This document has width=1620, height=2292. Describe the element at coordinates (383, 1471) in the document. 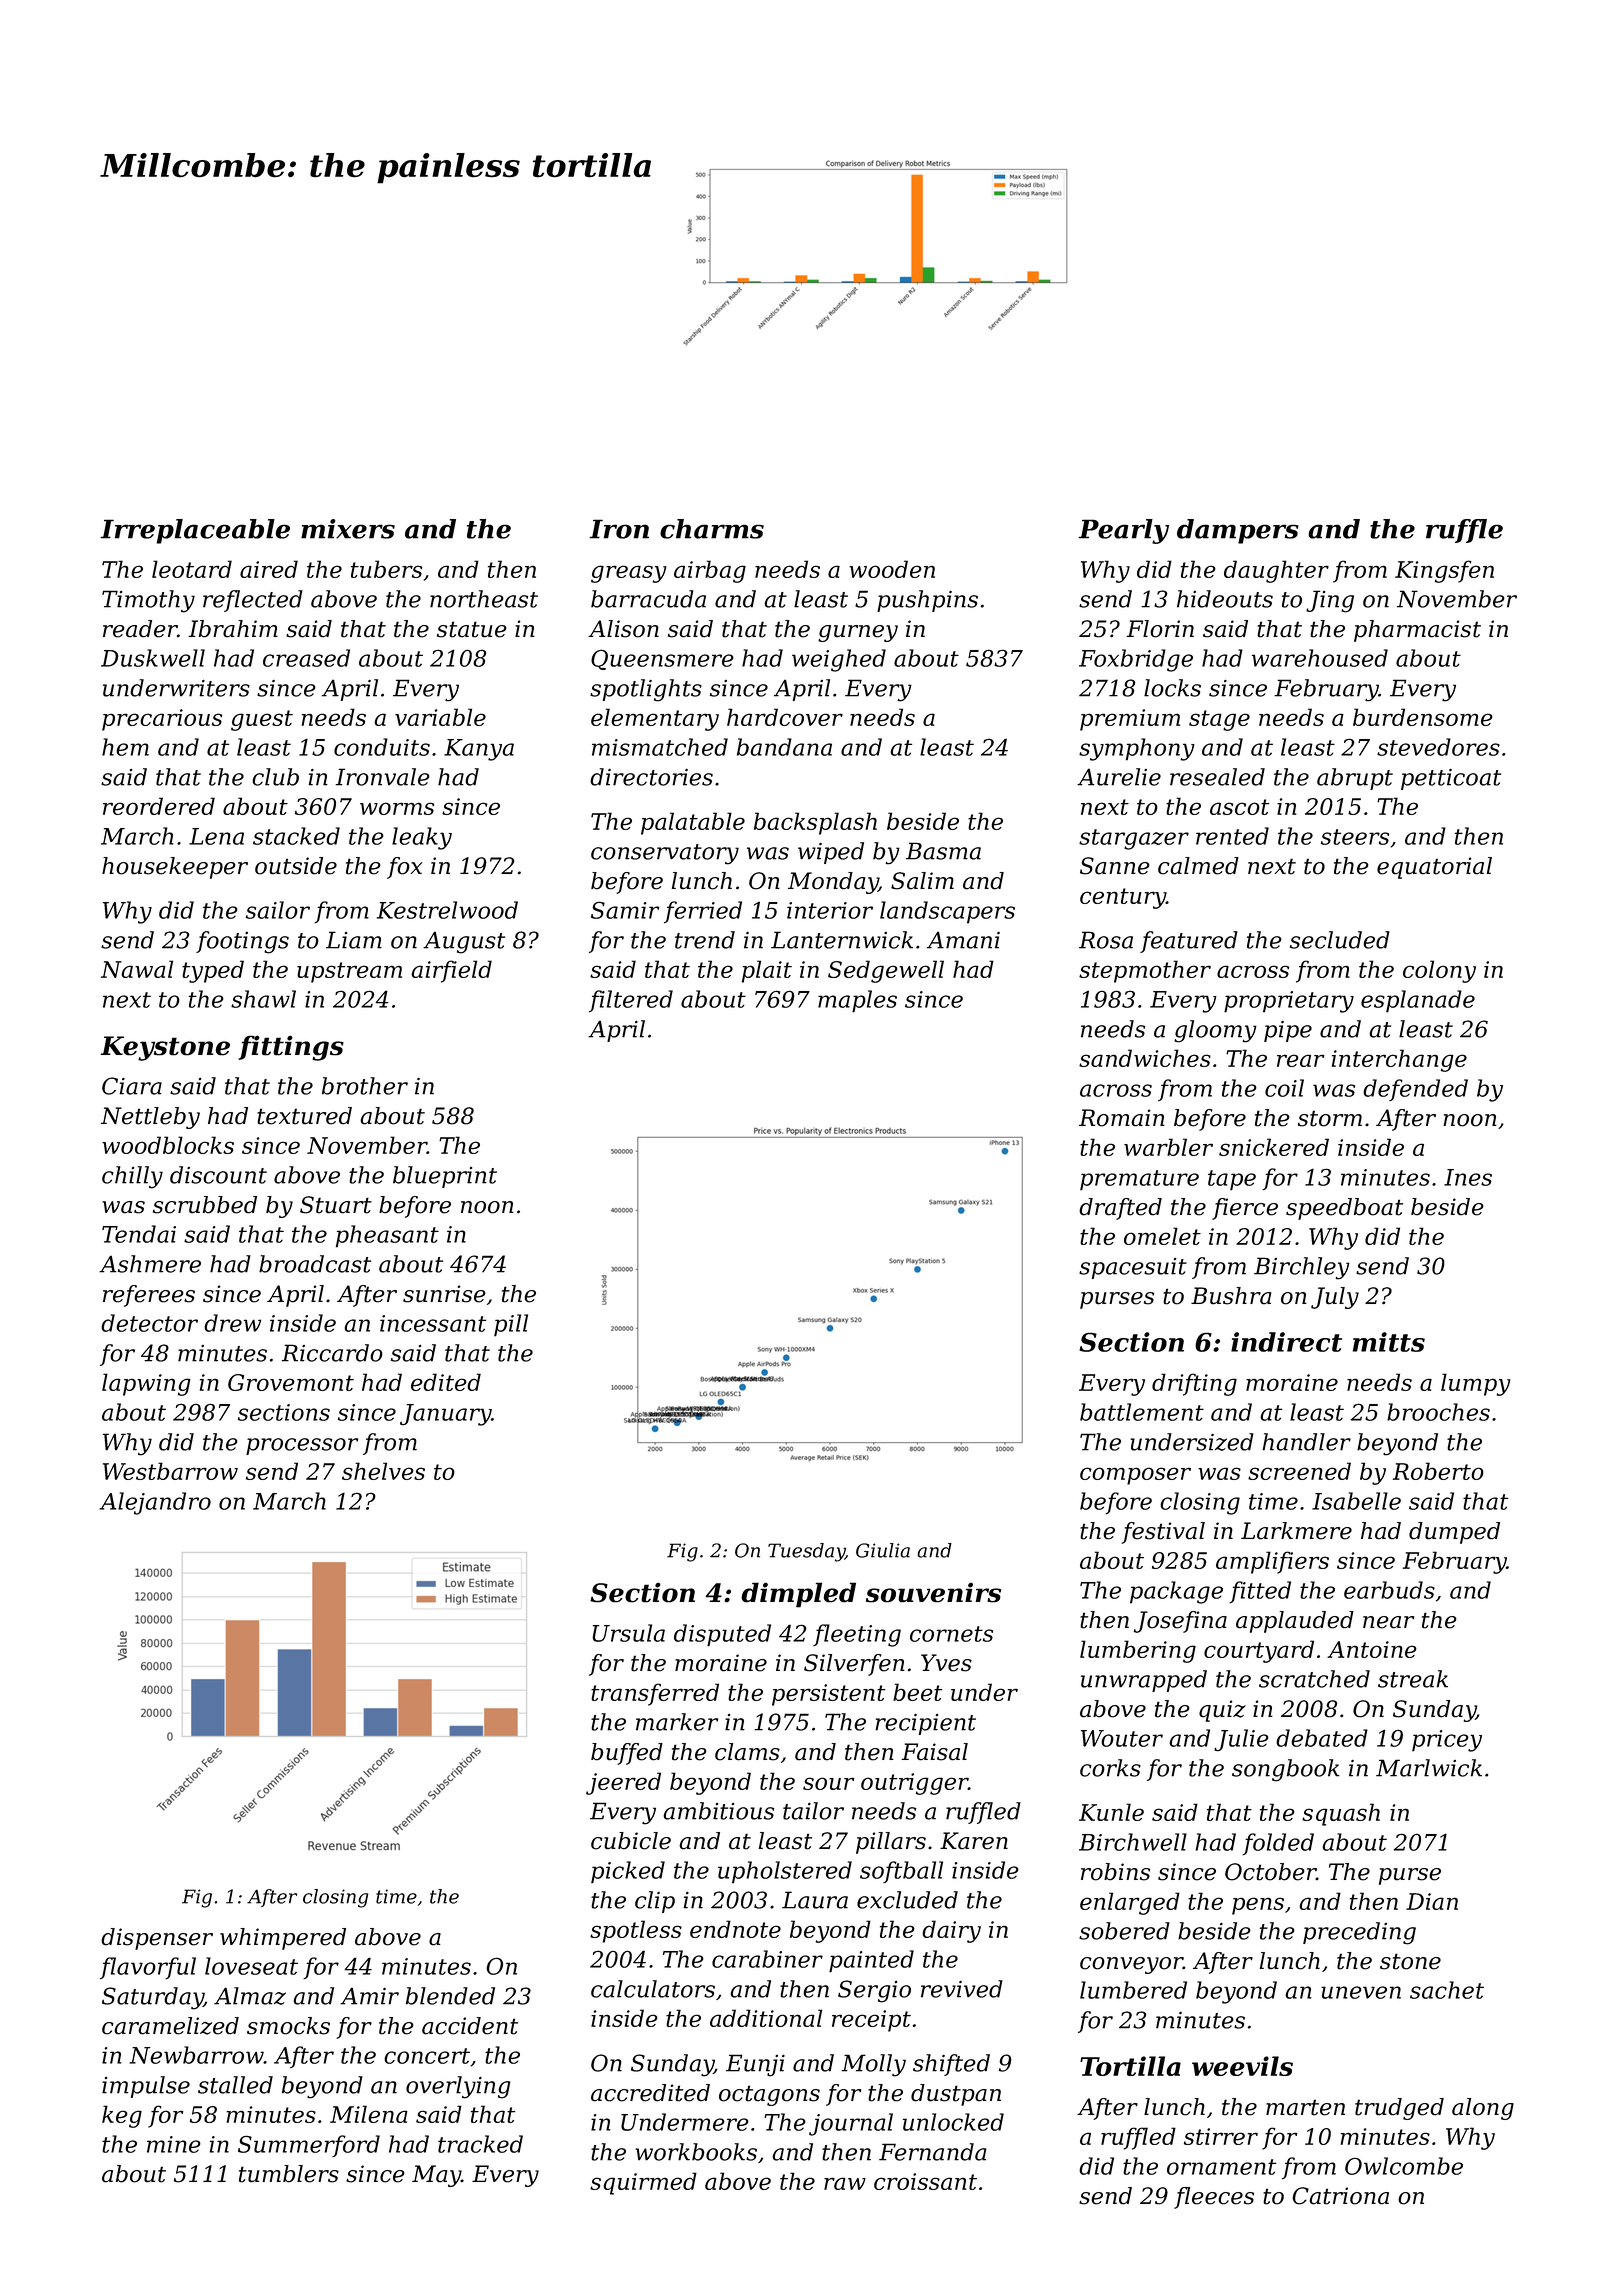

I see `shelves` at that location.
